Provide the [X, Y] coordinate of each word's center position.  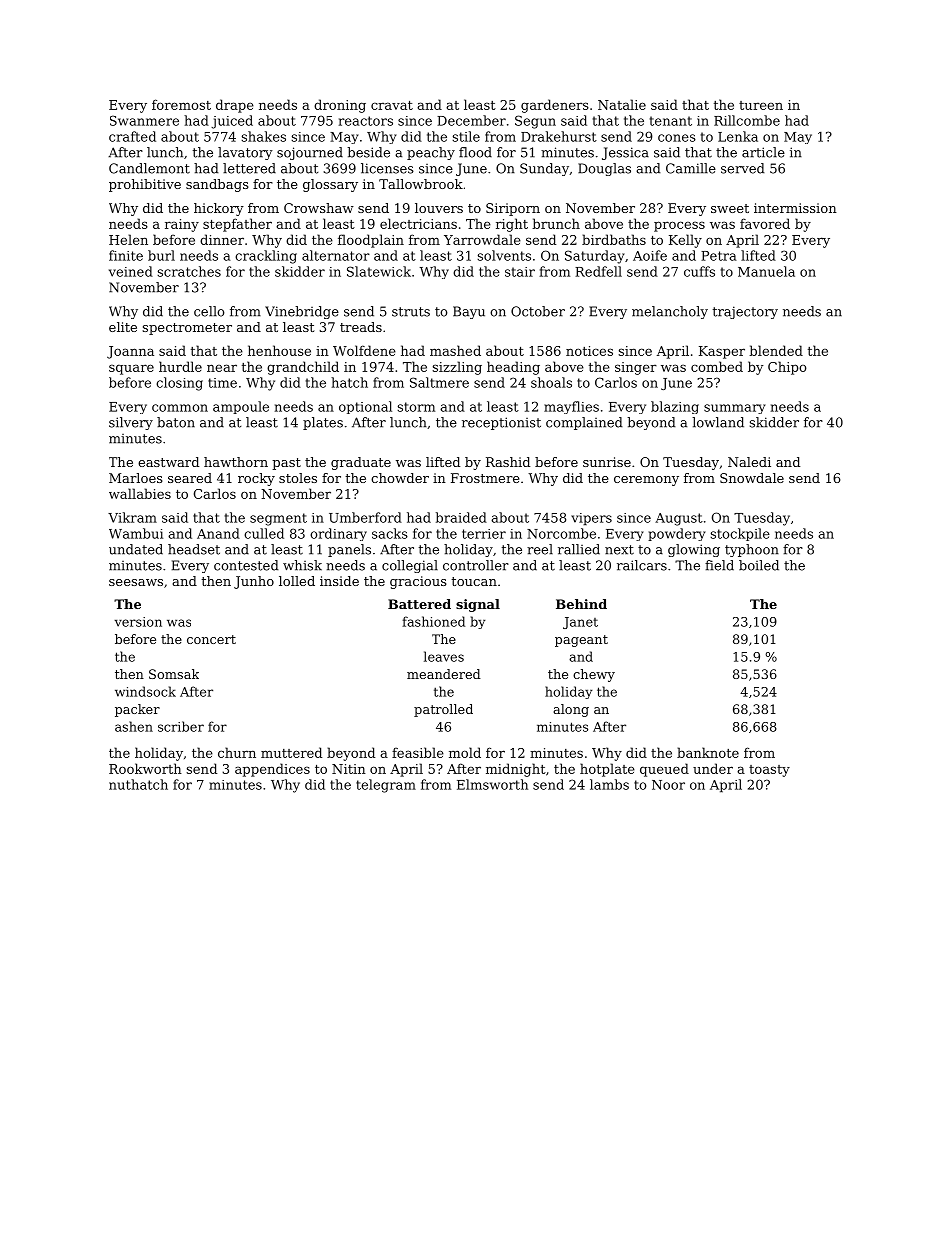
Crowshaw [319, 208]
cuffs [699, 271]
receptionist [501, 423]
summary [735, 409]
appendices [272, 770]
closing [179, 384]
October [538, 311]
